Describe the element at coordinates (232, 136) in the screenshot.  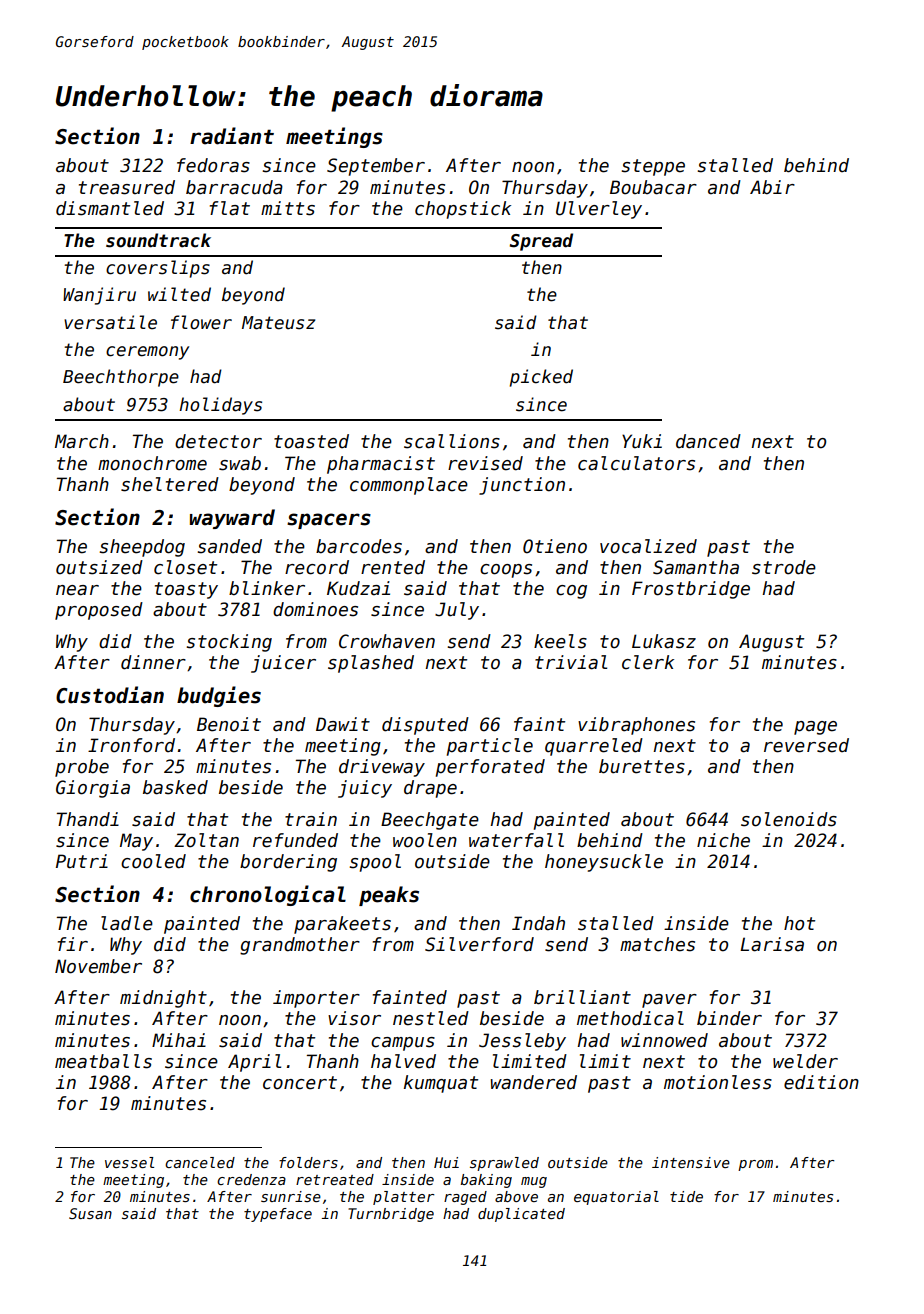
I see `radiant` at that location.
